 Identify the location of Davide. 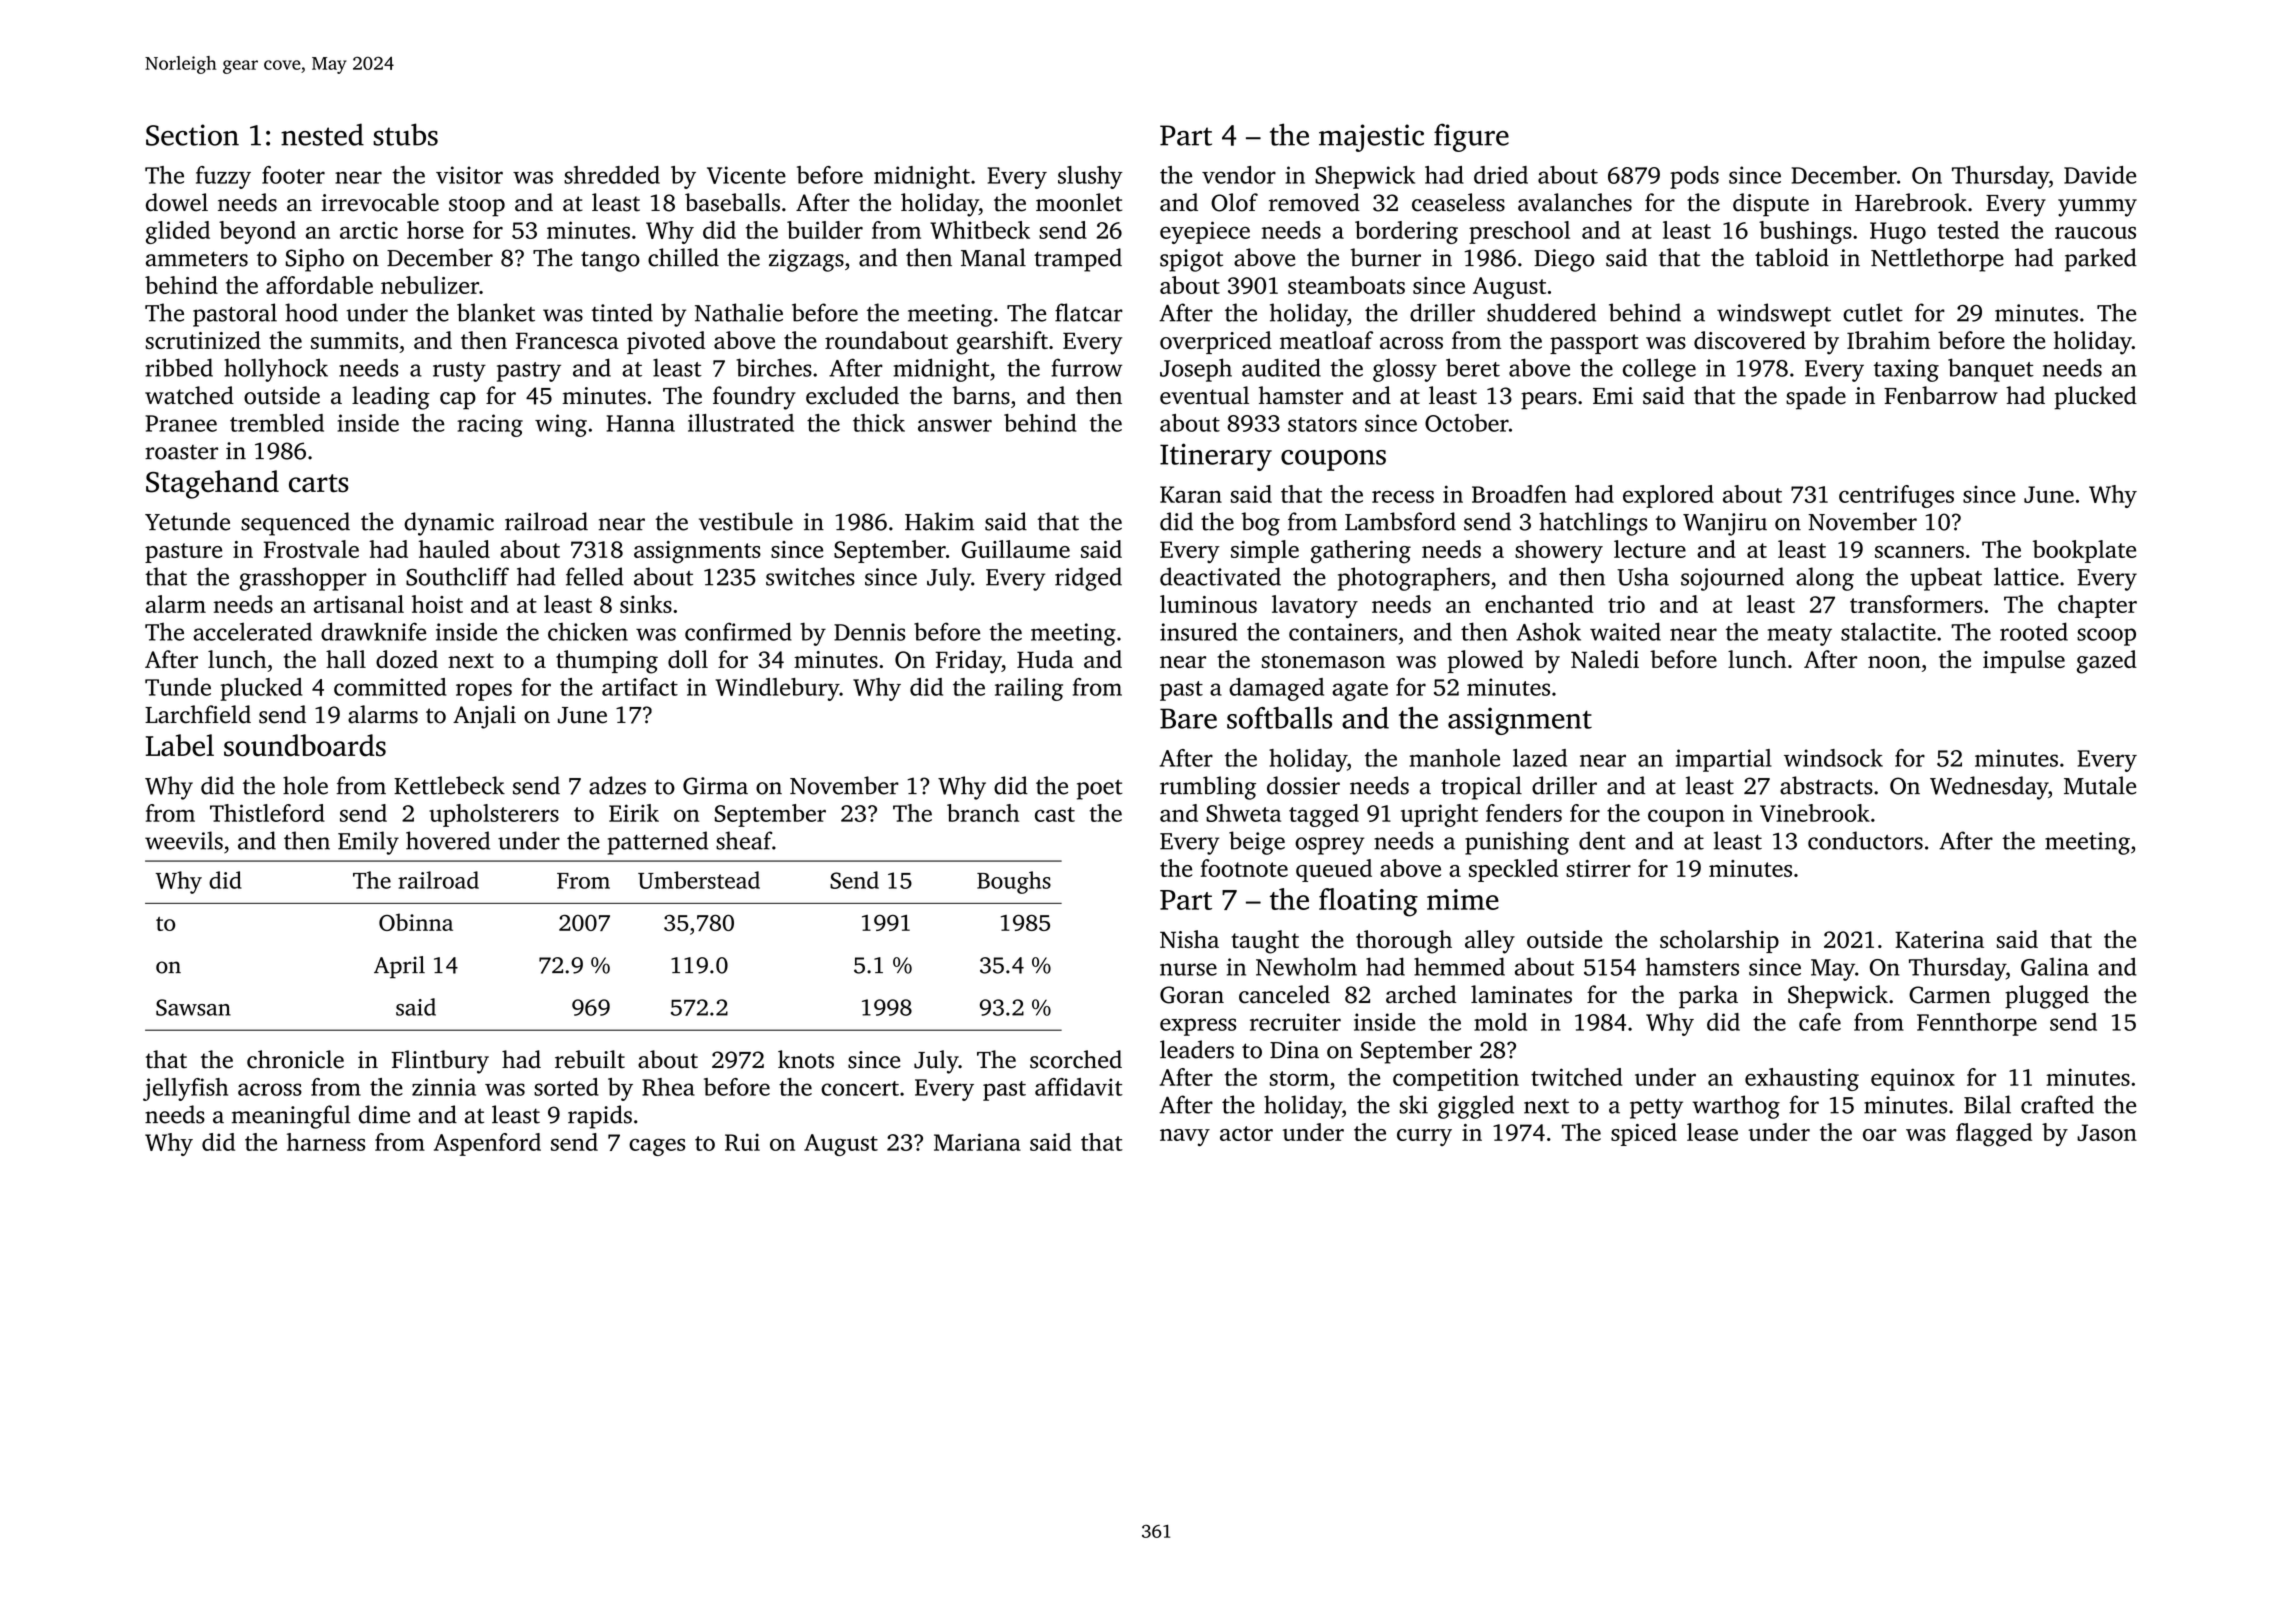
(2100, 175).
